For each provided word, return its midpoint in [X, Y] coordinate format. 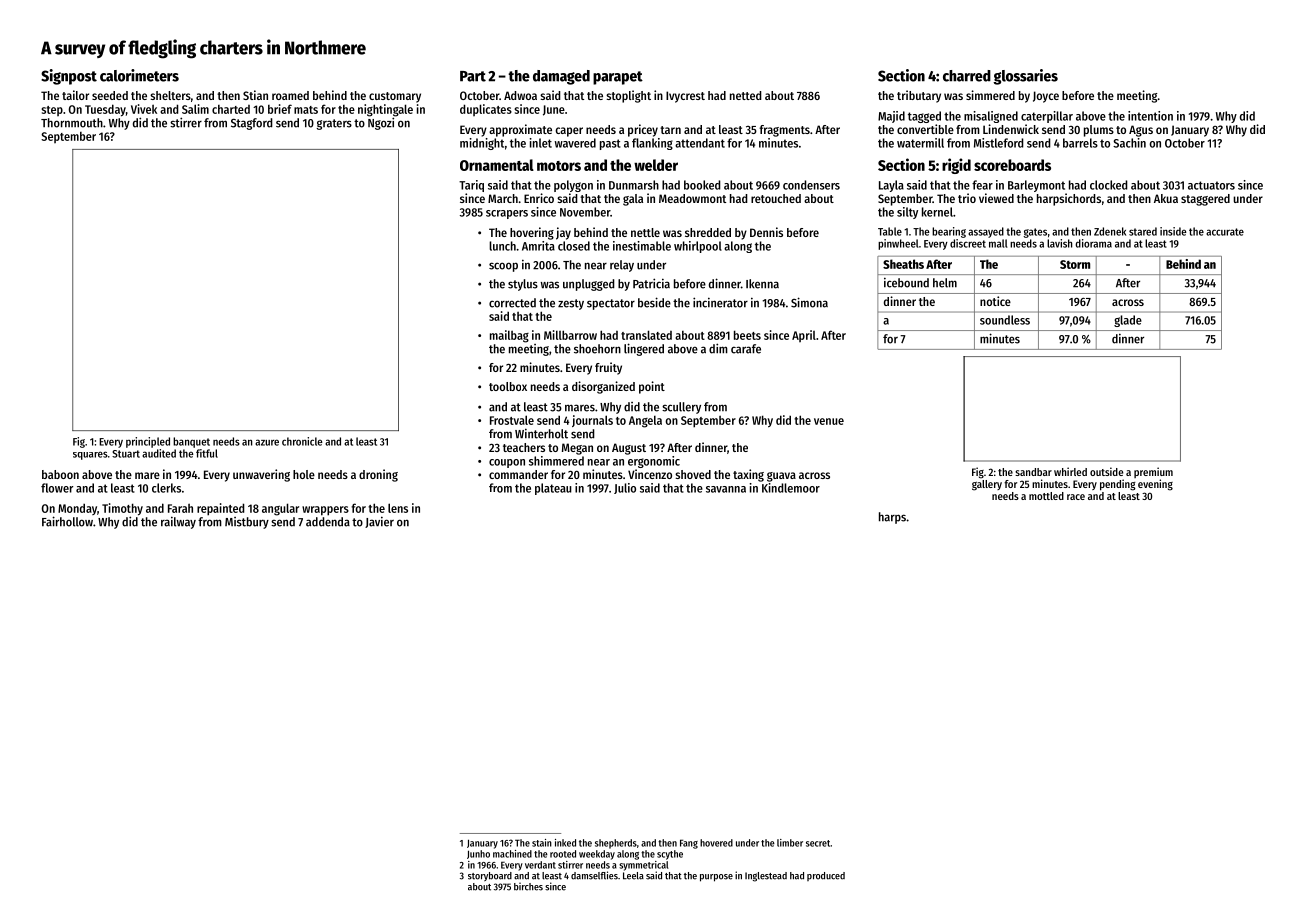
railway [178, 522]
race [1076, 497]
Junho [478, 854]
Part [473, 76]
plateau [553, 489]
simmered [990, 95]
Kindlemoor [791, 488]
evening [1155, 485]
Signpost [69, 77]
